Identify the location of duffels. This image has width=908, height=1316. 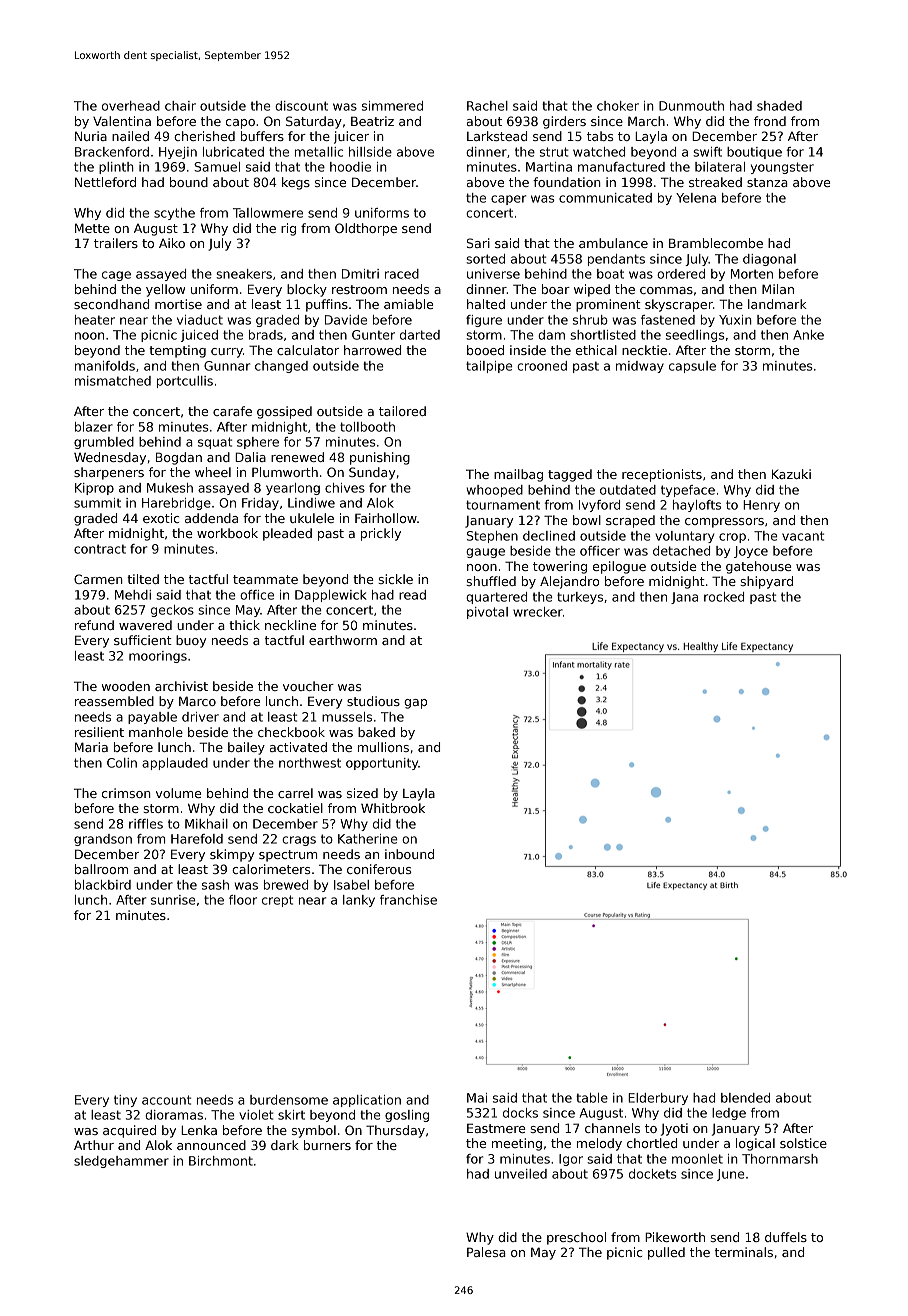
(786, 1237).
